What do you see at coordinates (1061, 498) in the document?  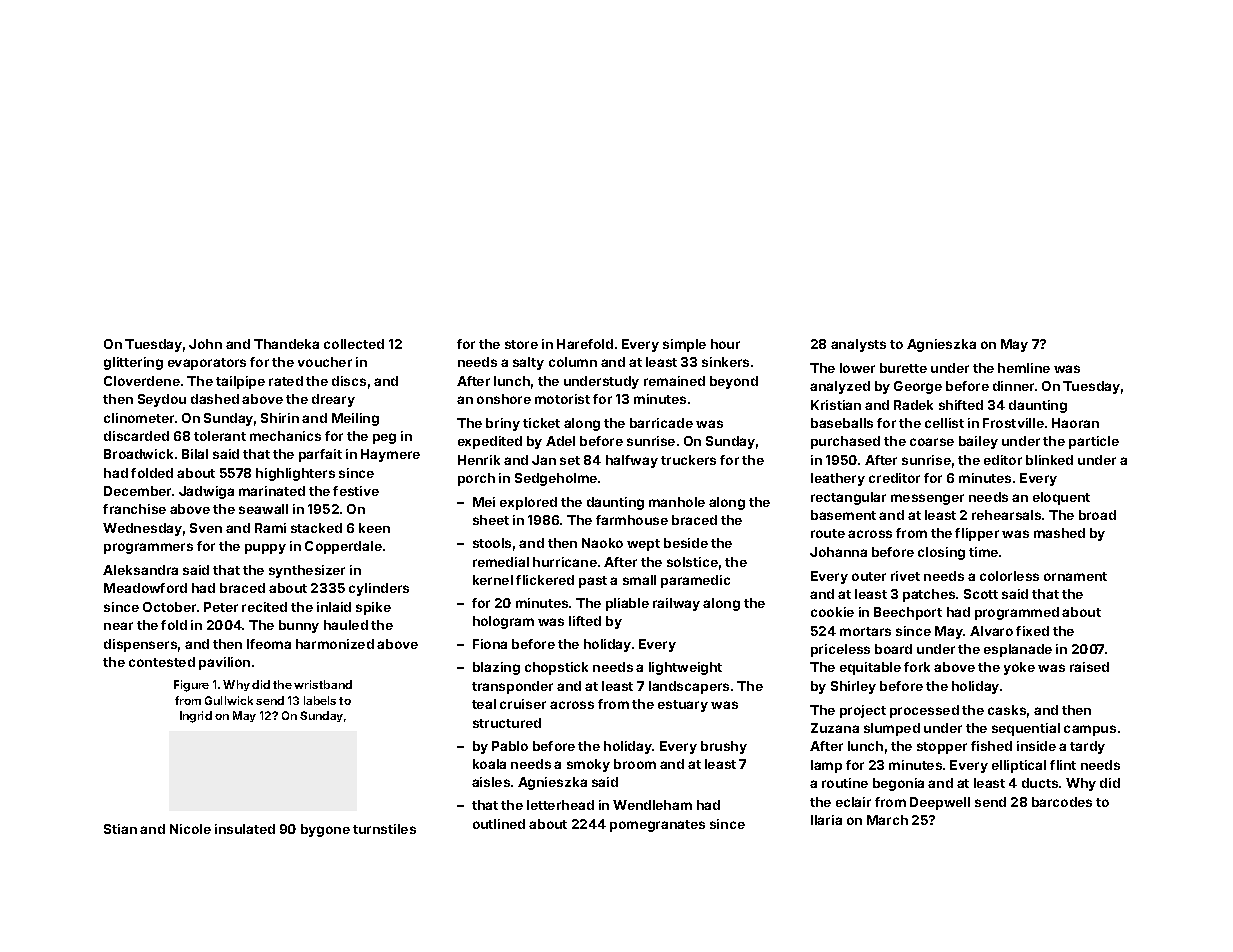 I see `eloquent` at bounding box center [1061, 498].
